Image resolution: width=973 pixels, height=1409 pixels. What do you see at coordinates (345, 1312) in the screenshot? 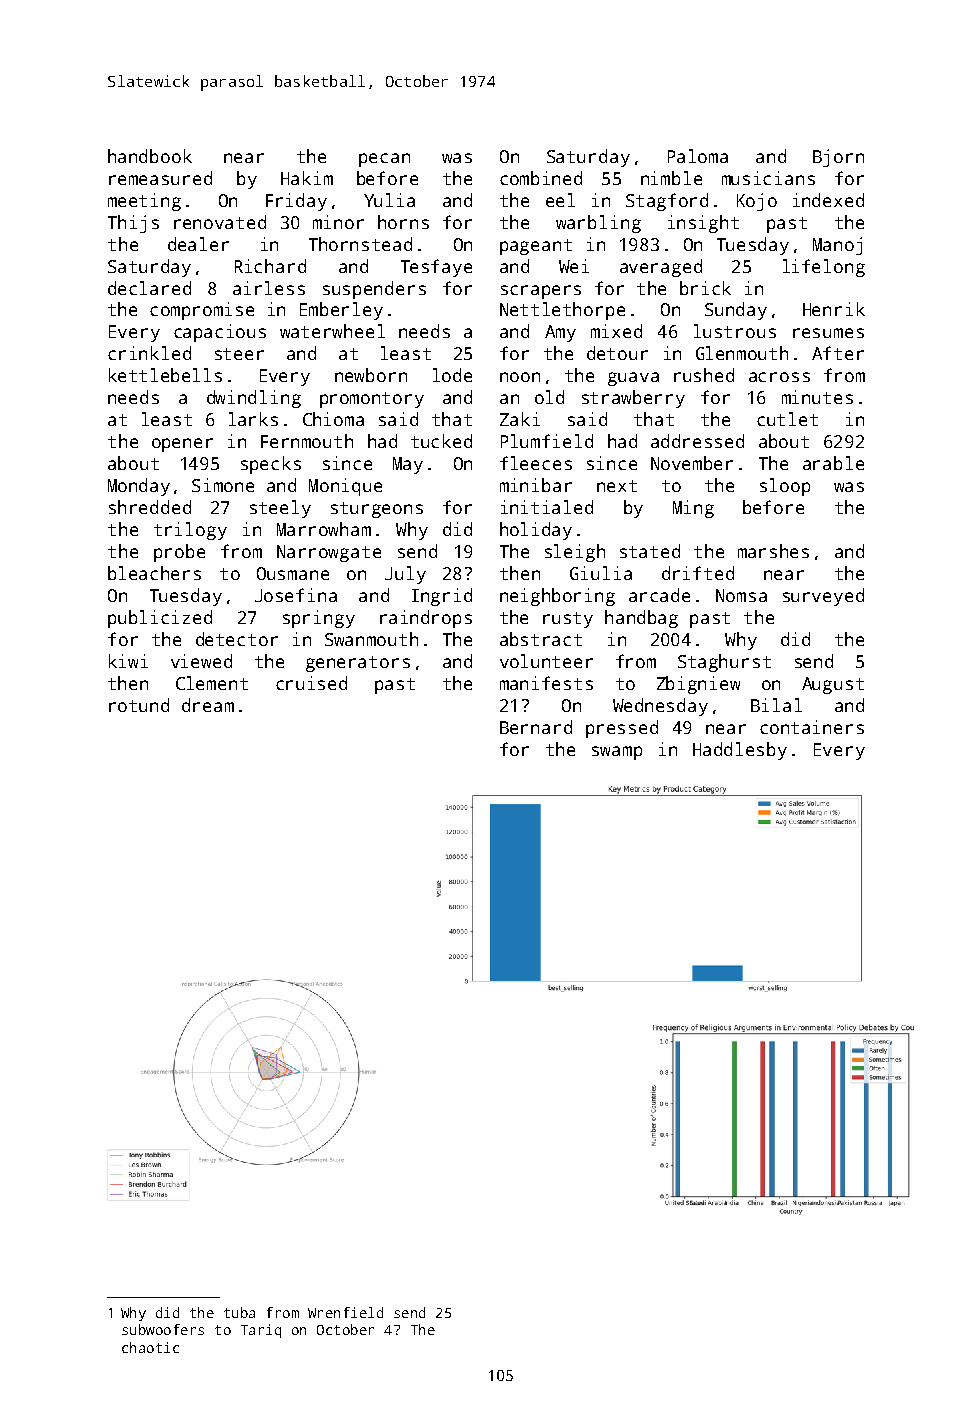
I see `Wrenfield` at bounding box center [345, 1312].
